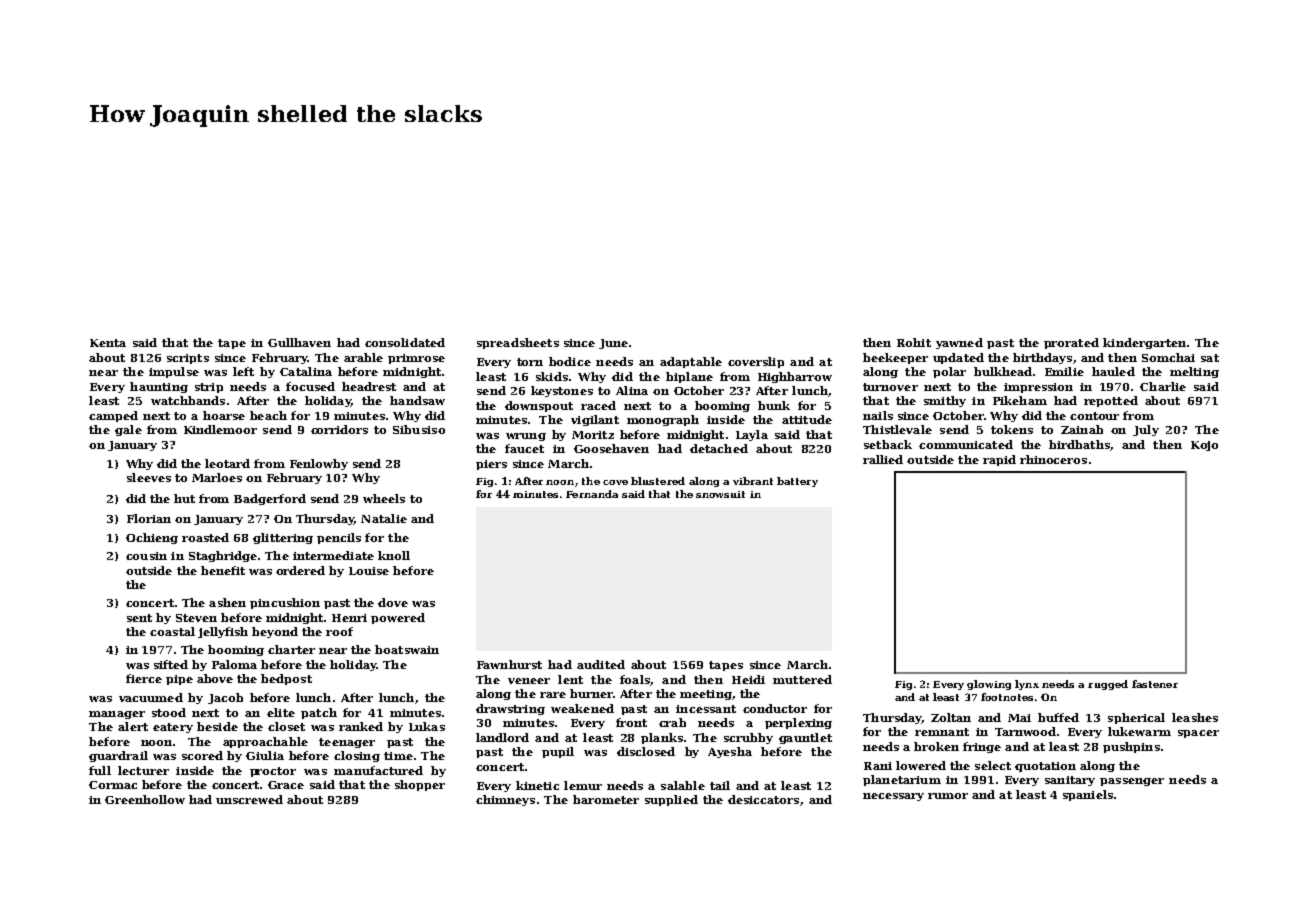 This image has width=1308, height=924. I want to click on gale, so click(128, 430).
